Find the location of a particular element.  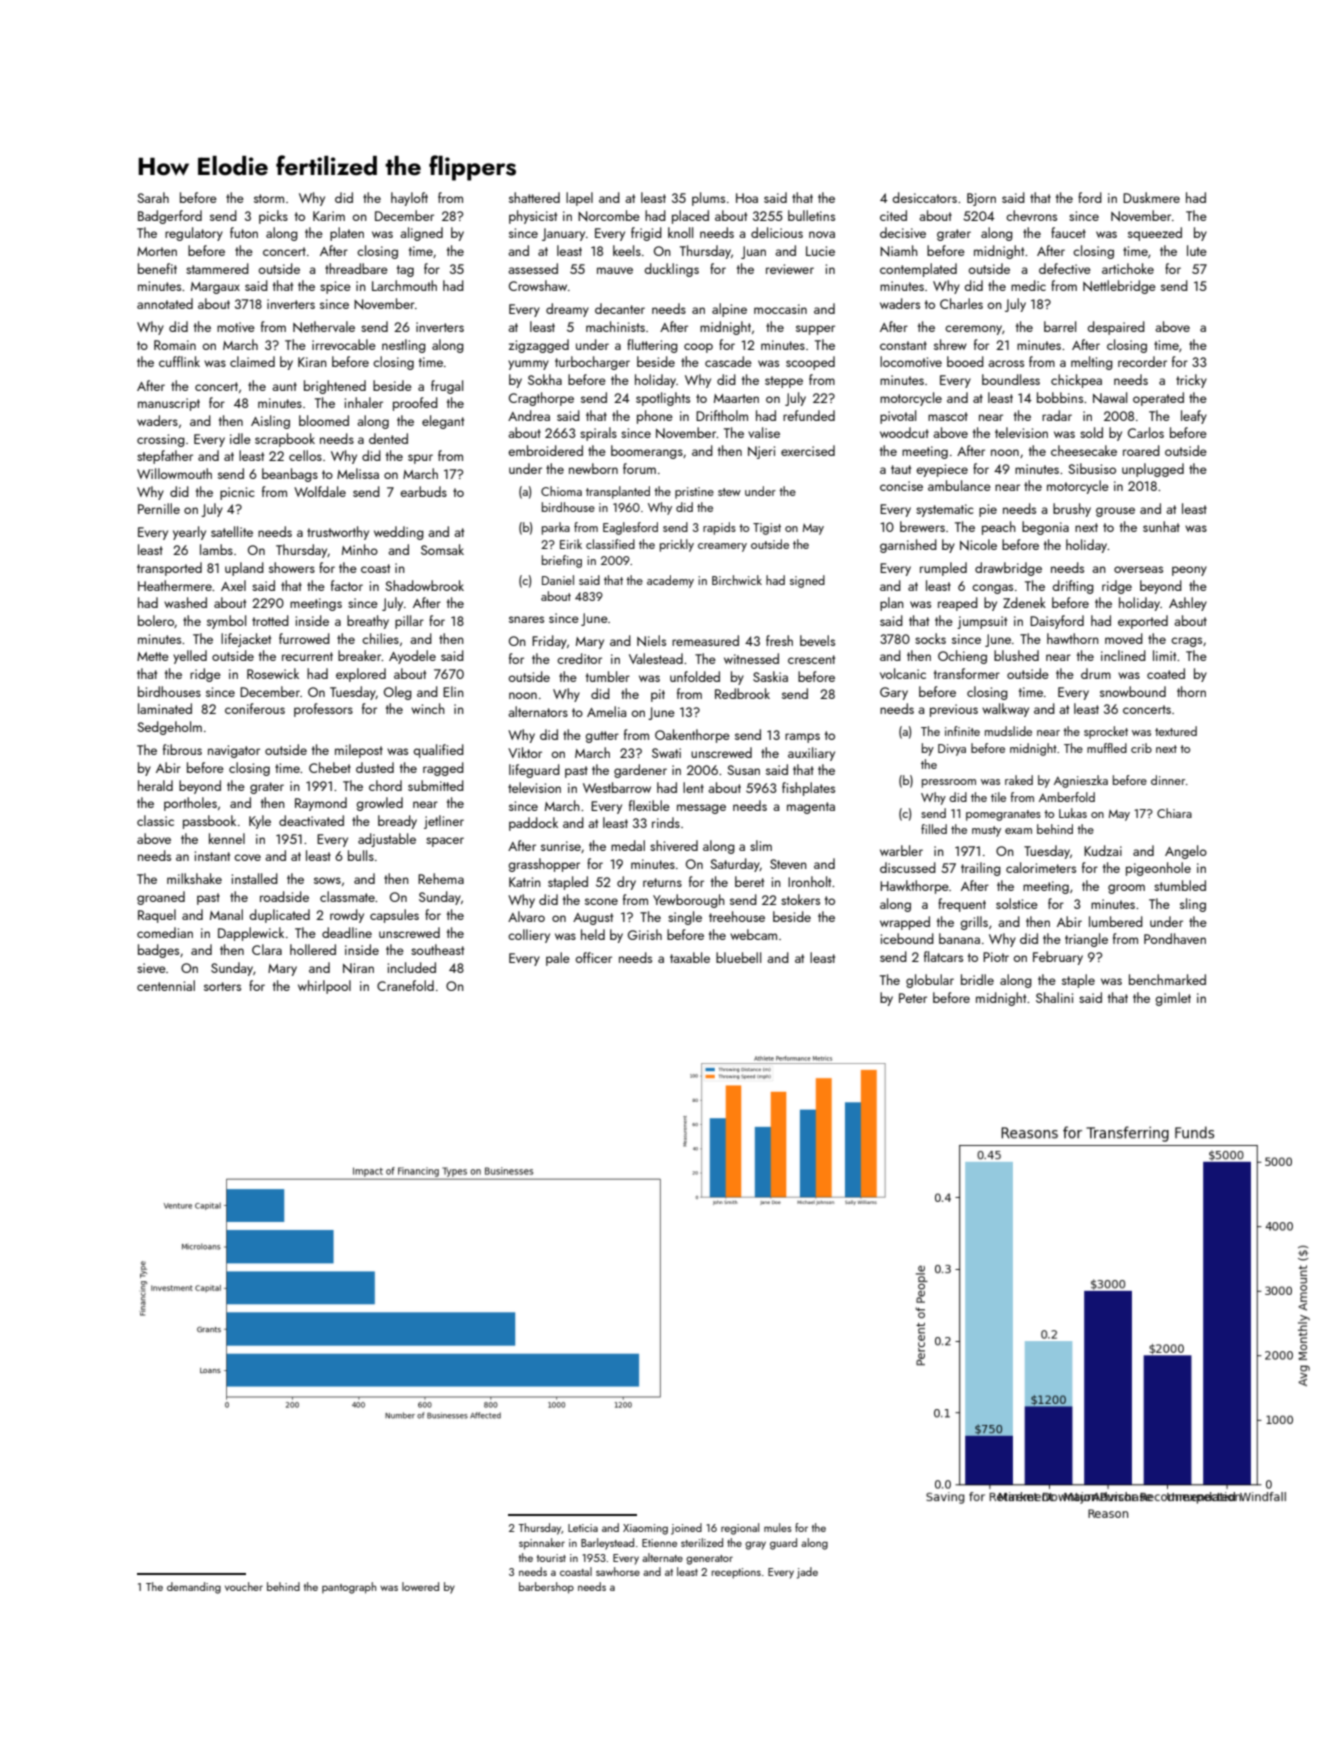

officer is located at coordinates (593, 957).
